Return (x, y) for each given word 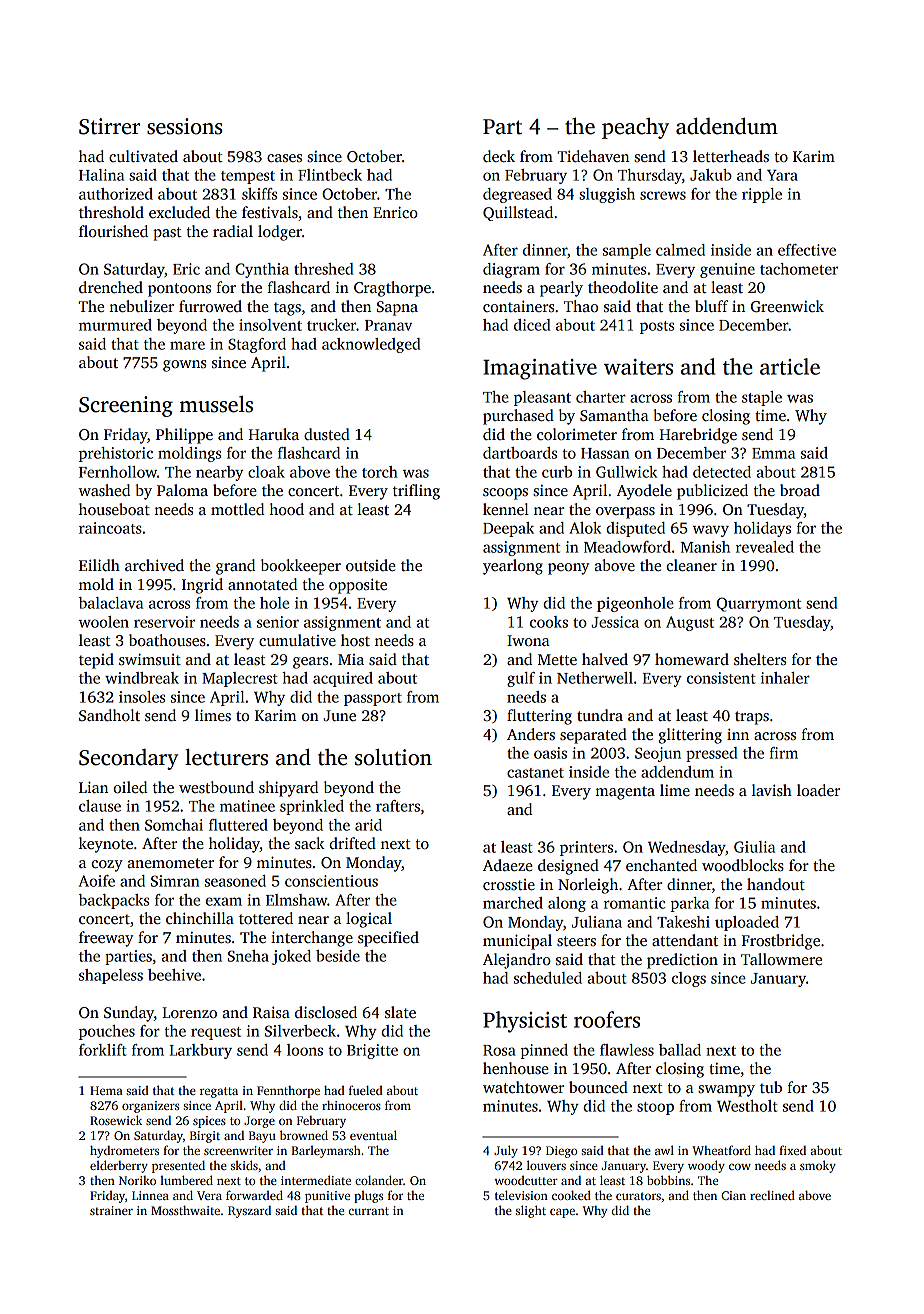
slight (531, 1211)
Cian (733, 1195)
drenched (111, 287)
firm (784, 753)
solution (393, 757)
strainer (111, 1210)
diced (532, 325)
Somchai (174, 825)
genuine (727, 270)
